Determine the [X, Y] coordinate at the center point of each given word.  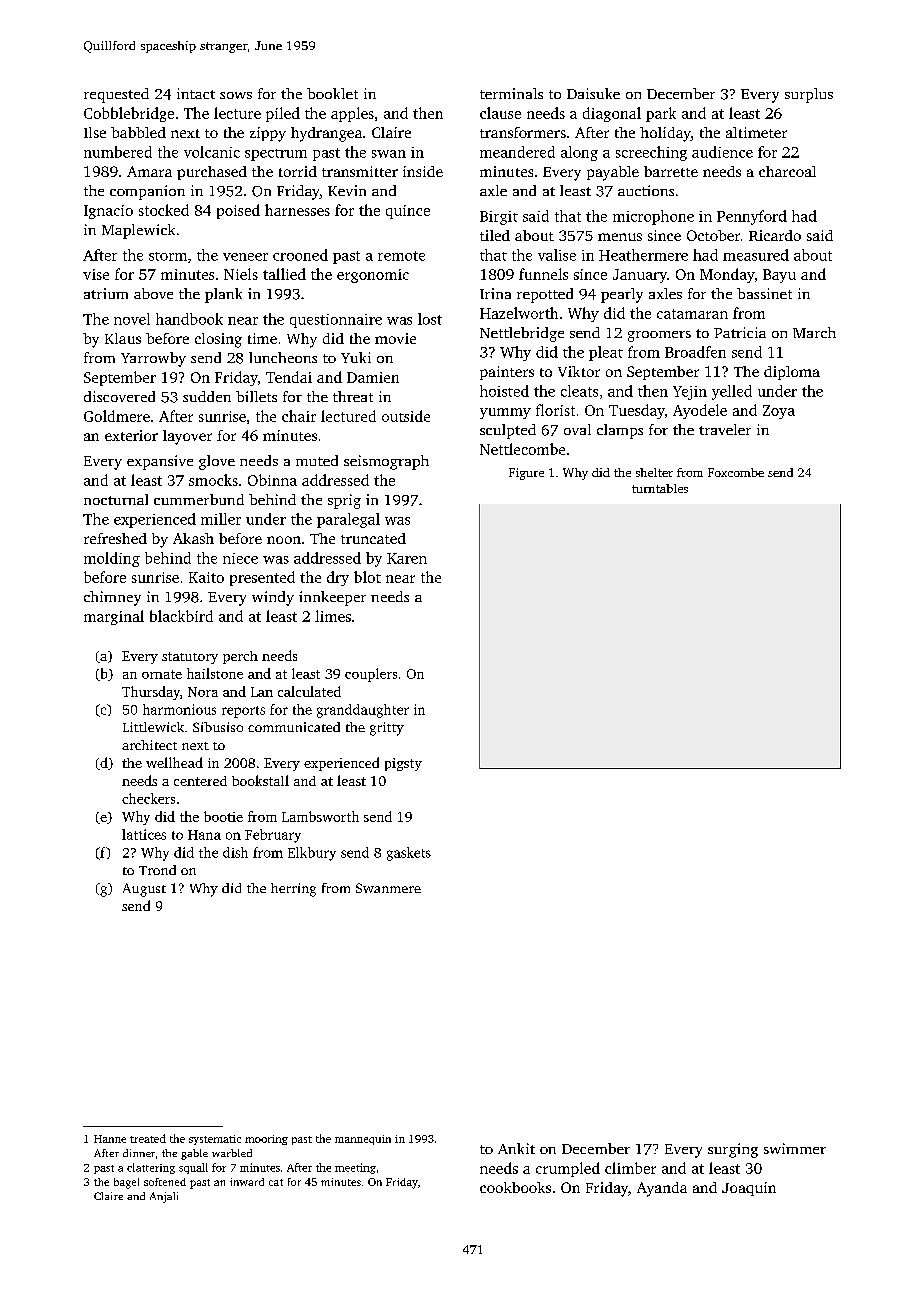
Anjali [164, 1197]
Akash [193, 538]
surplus [809, 95]
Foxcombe [736, 472]
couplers [371, 675]
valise [557, 255]
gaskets [409, 854]
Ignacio [108, 212]
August [144, 890]
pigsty [403, 764]
